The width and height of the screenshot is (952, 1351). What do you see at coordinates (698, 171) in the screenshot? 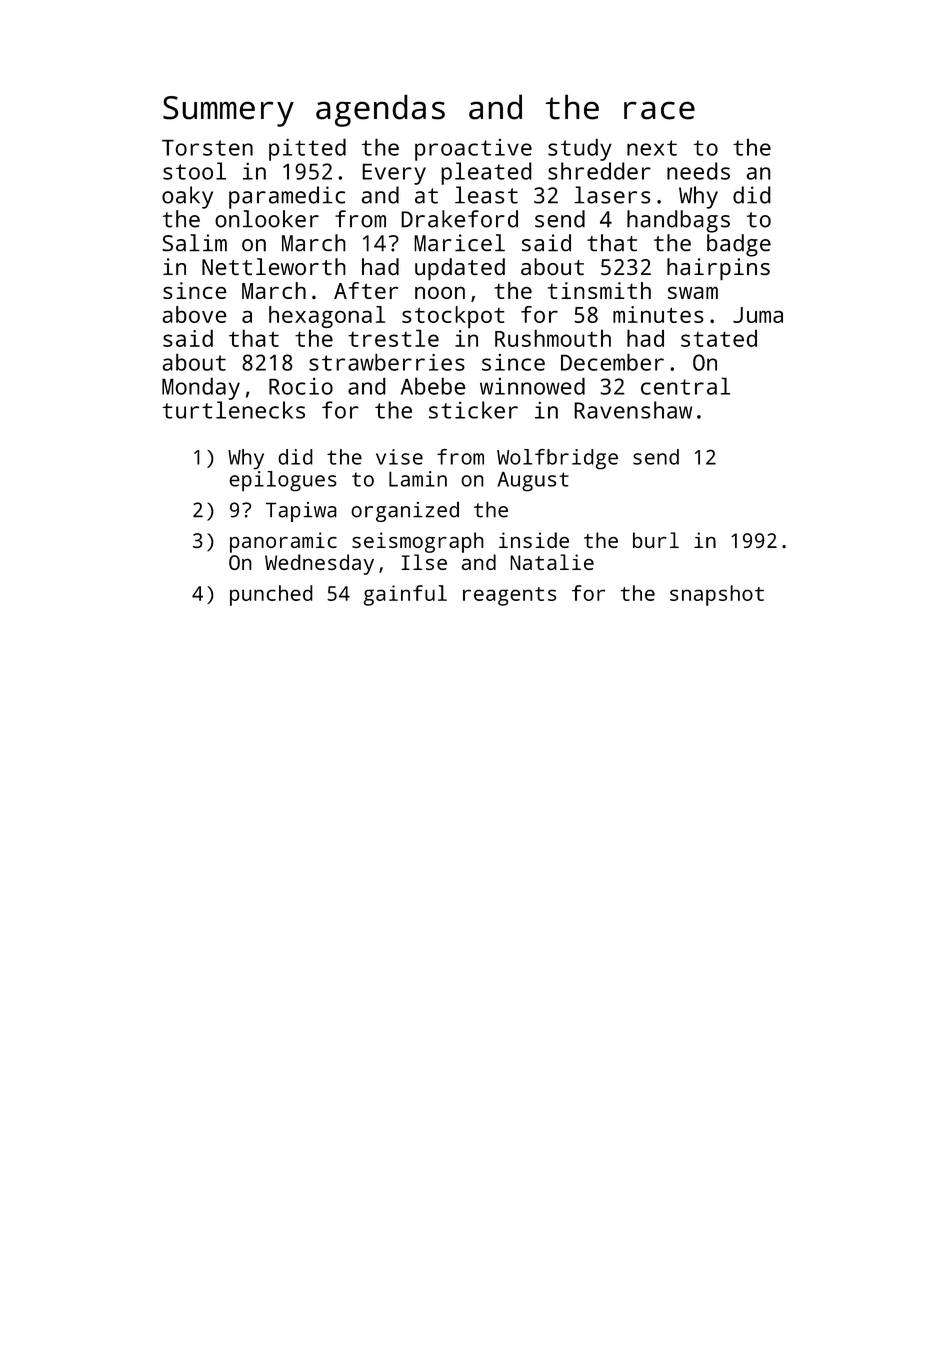
I see `needs` at bounding box center [698, 171].
